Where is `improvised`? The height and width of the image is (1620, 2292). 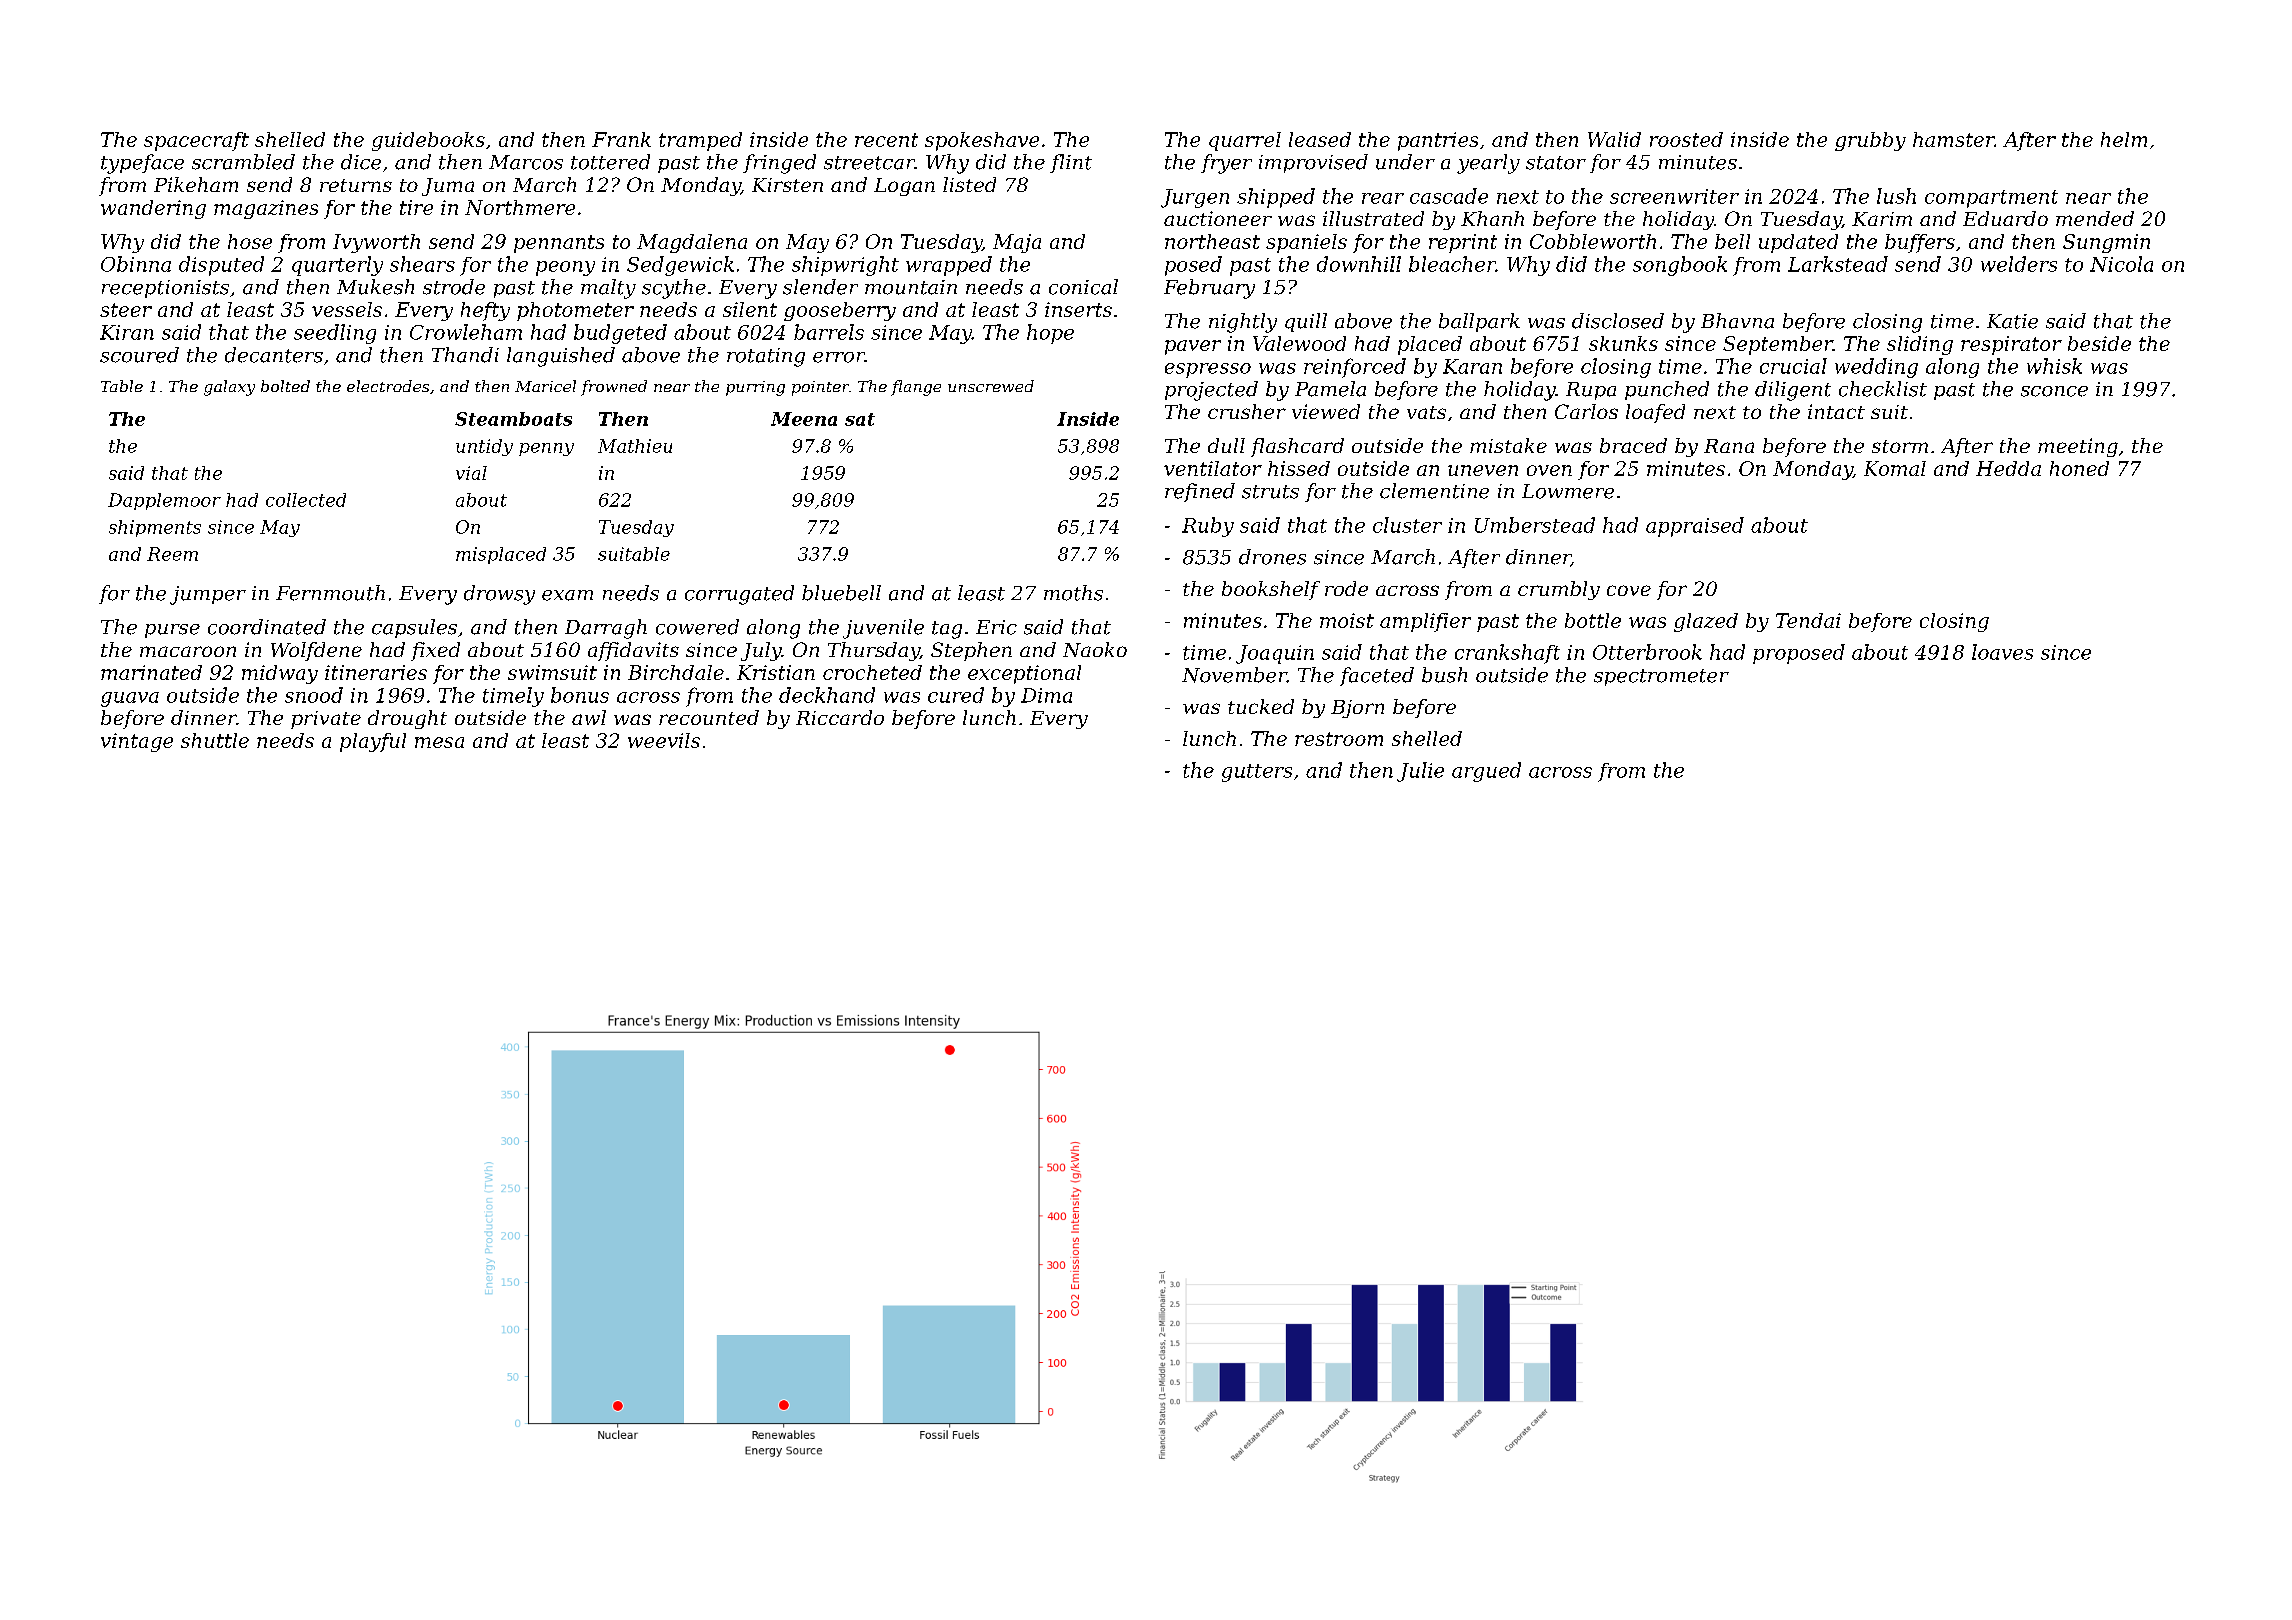
improvised is located at coordinates (1313, 163).
